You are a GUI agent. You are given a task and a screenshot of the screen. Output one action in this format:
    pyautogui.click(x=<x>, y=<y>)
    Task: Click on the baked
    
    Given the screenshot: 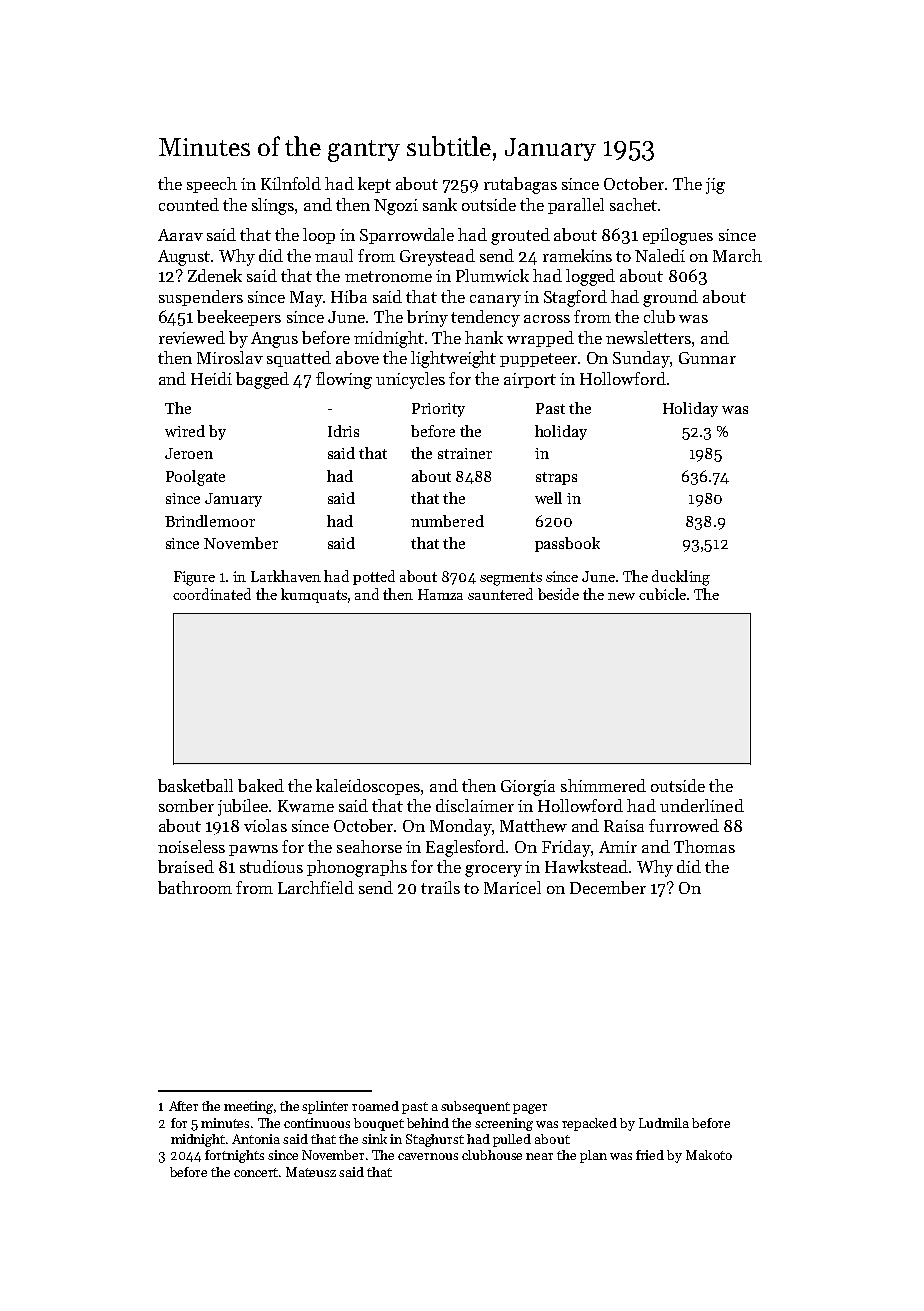 What is the action you would take?
    pyautogui.click(x=261, y=785)
